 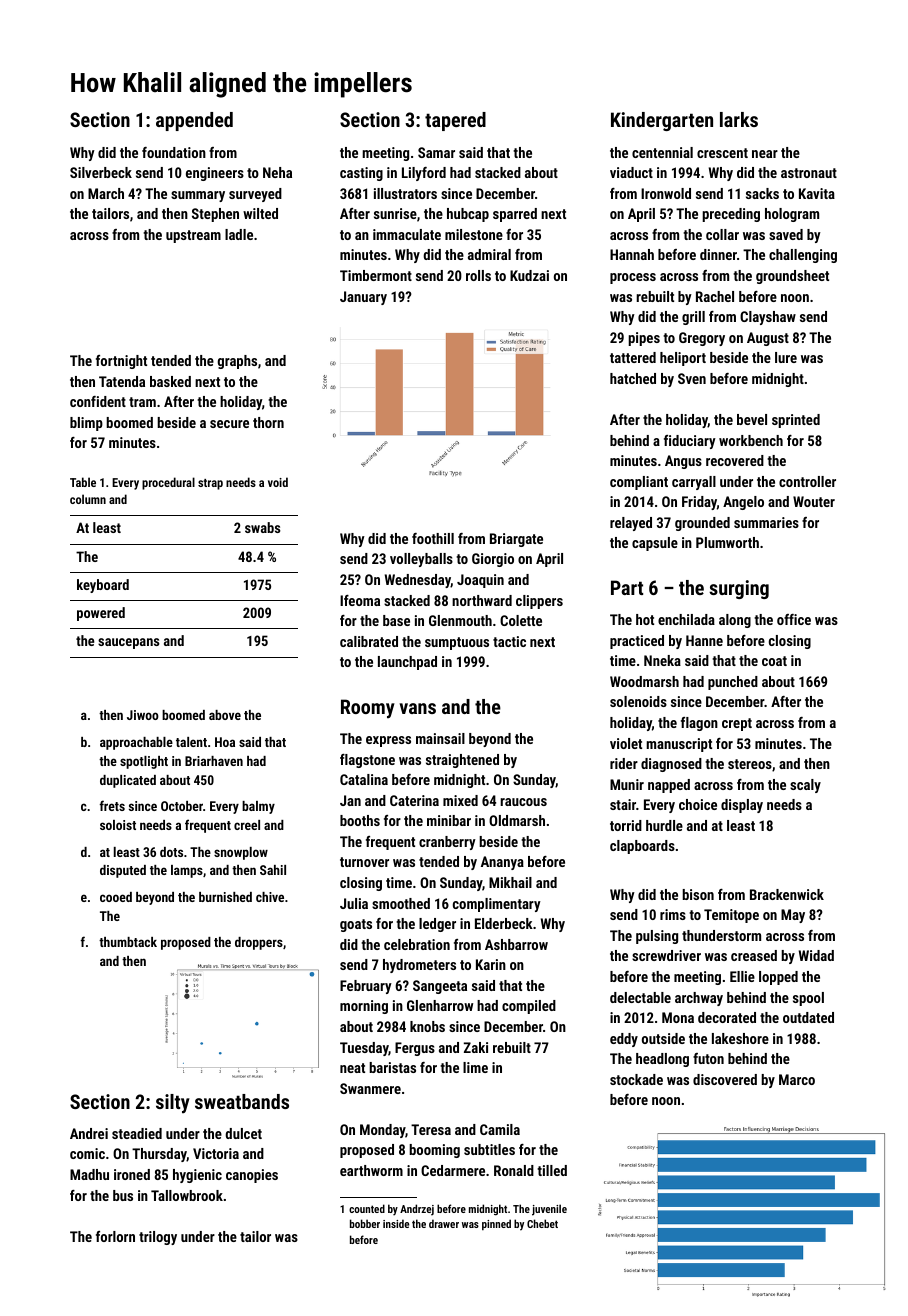 I want to click on illustrators, so click(x=405, y=193).
